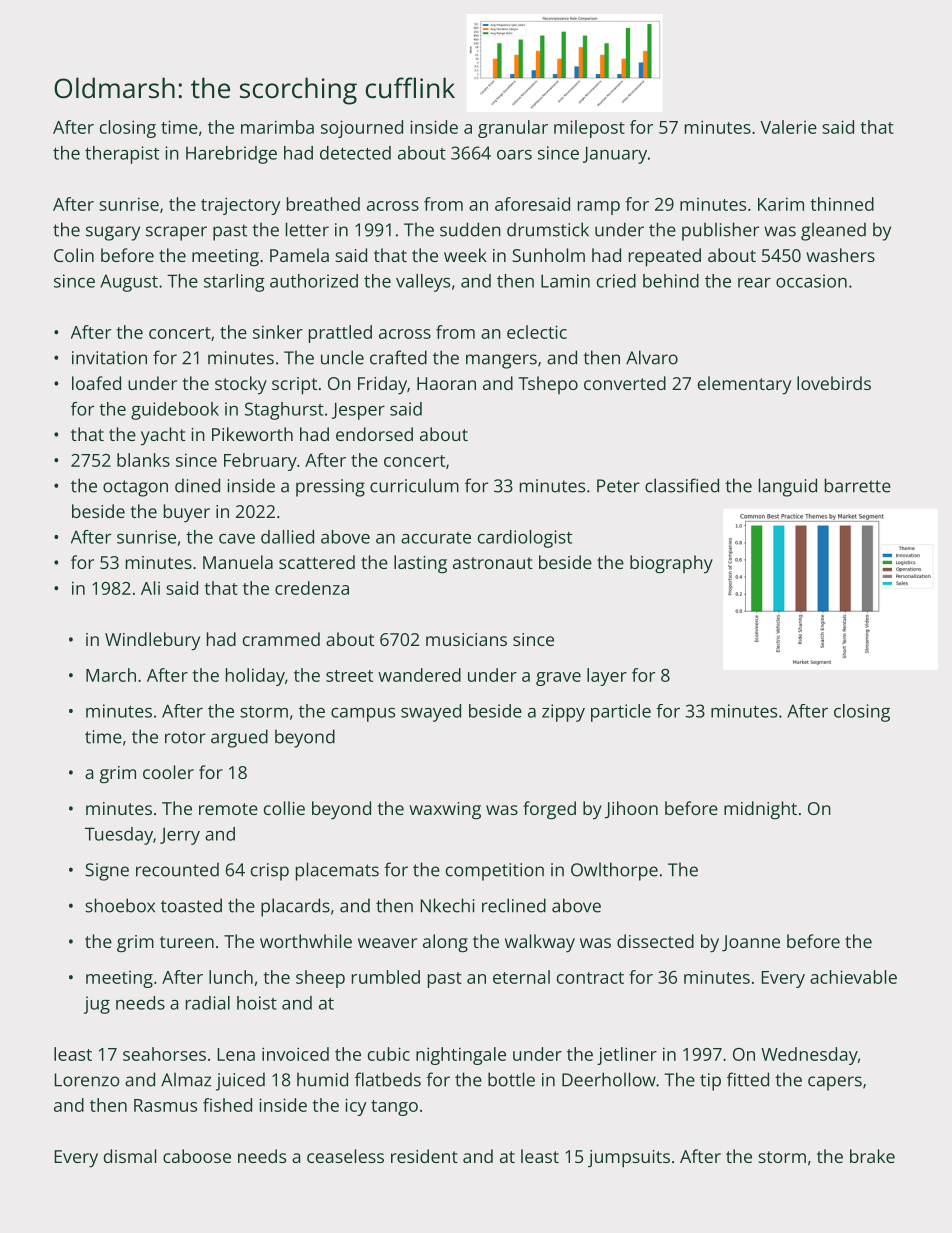 Image resolution: width=952 pixels, height=1233 pixels. Describe the element at coordinates (130, 1156) in the screenshot. I see `dismal` at that location.
